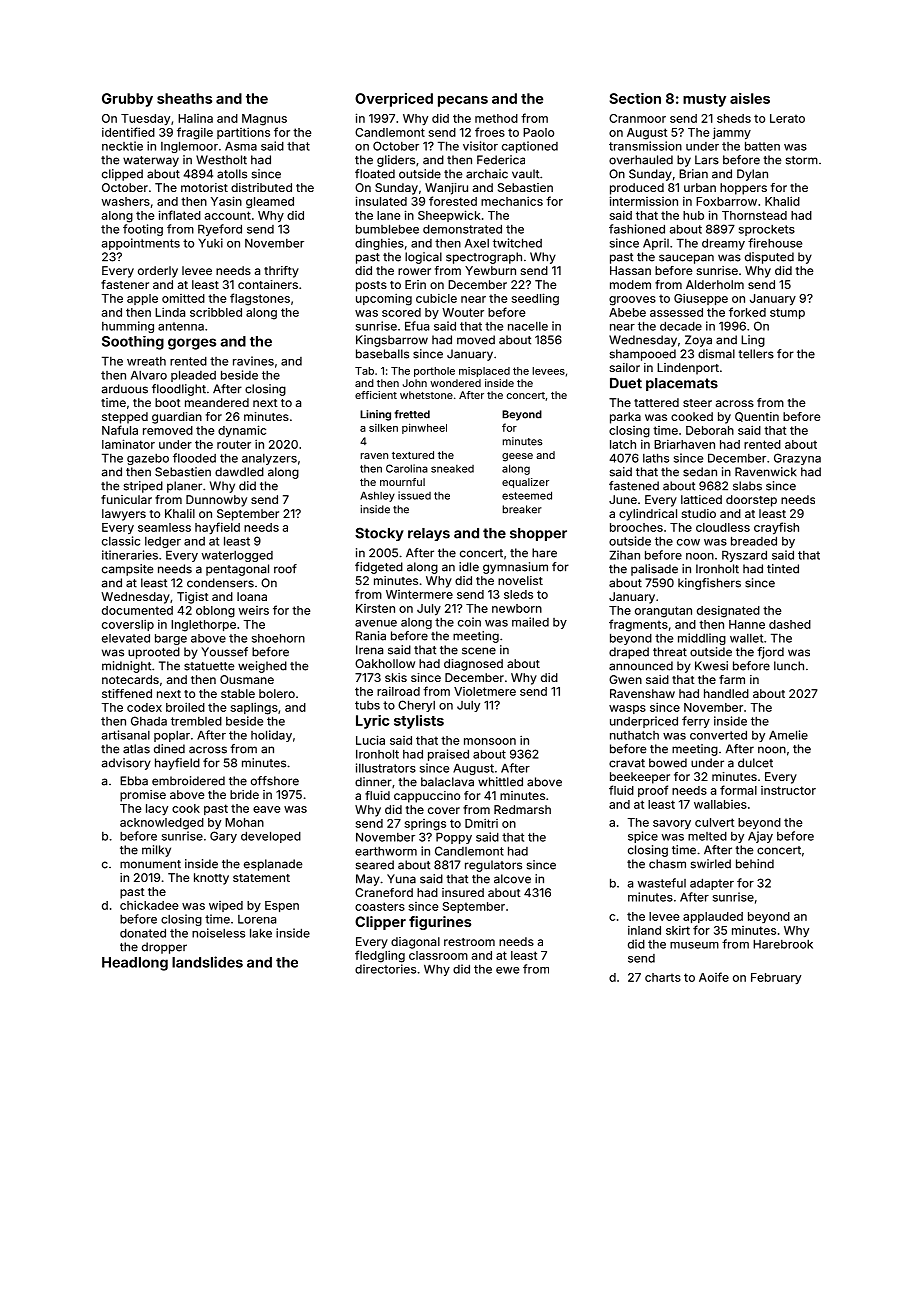  Describe the element at coordinates (480, 146) in the screenshot. I see `visitor` at that location.
